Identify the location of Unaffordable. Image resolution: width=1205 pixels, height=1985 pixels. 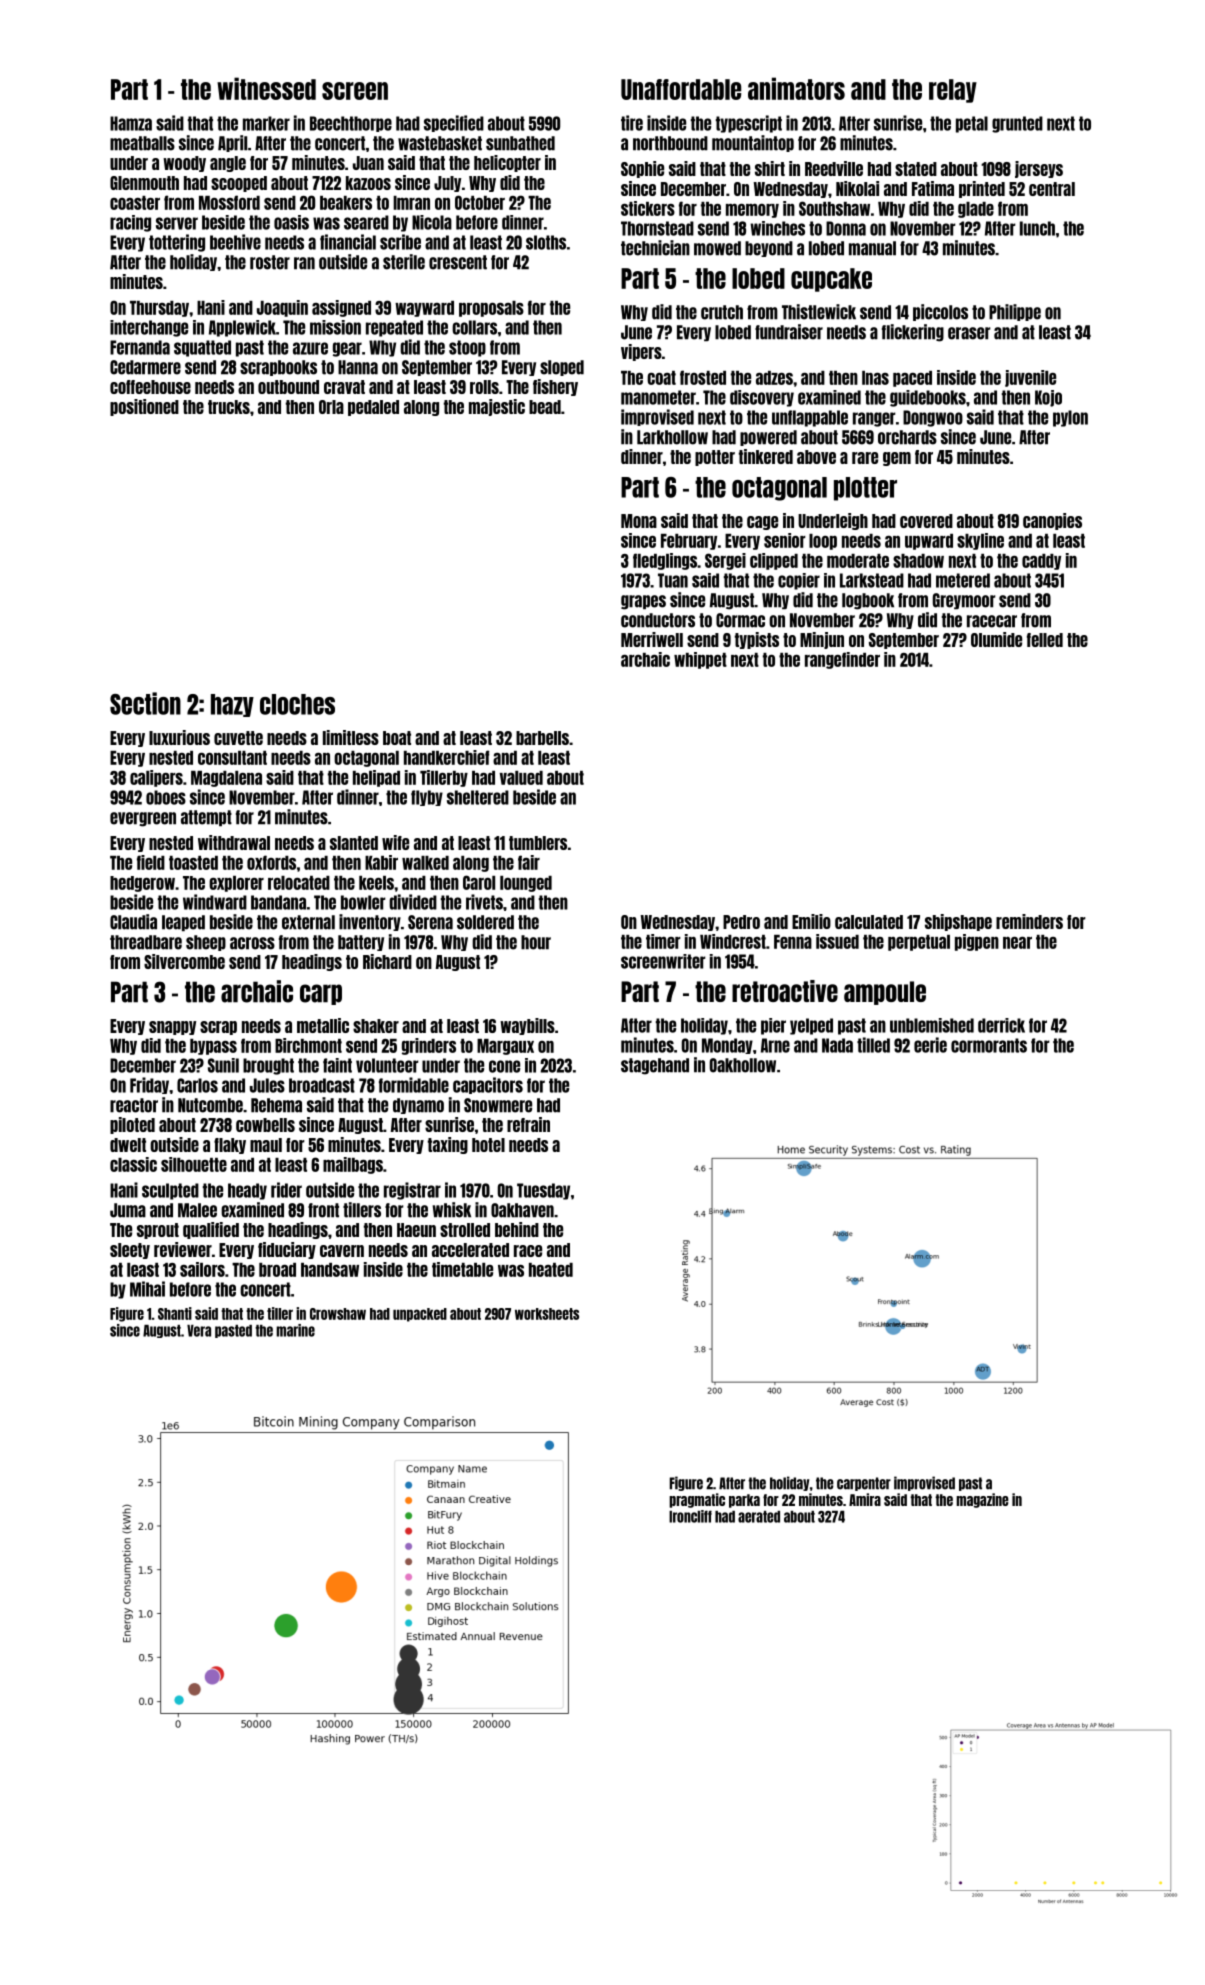
(681, 89).
